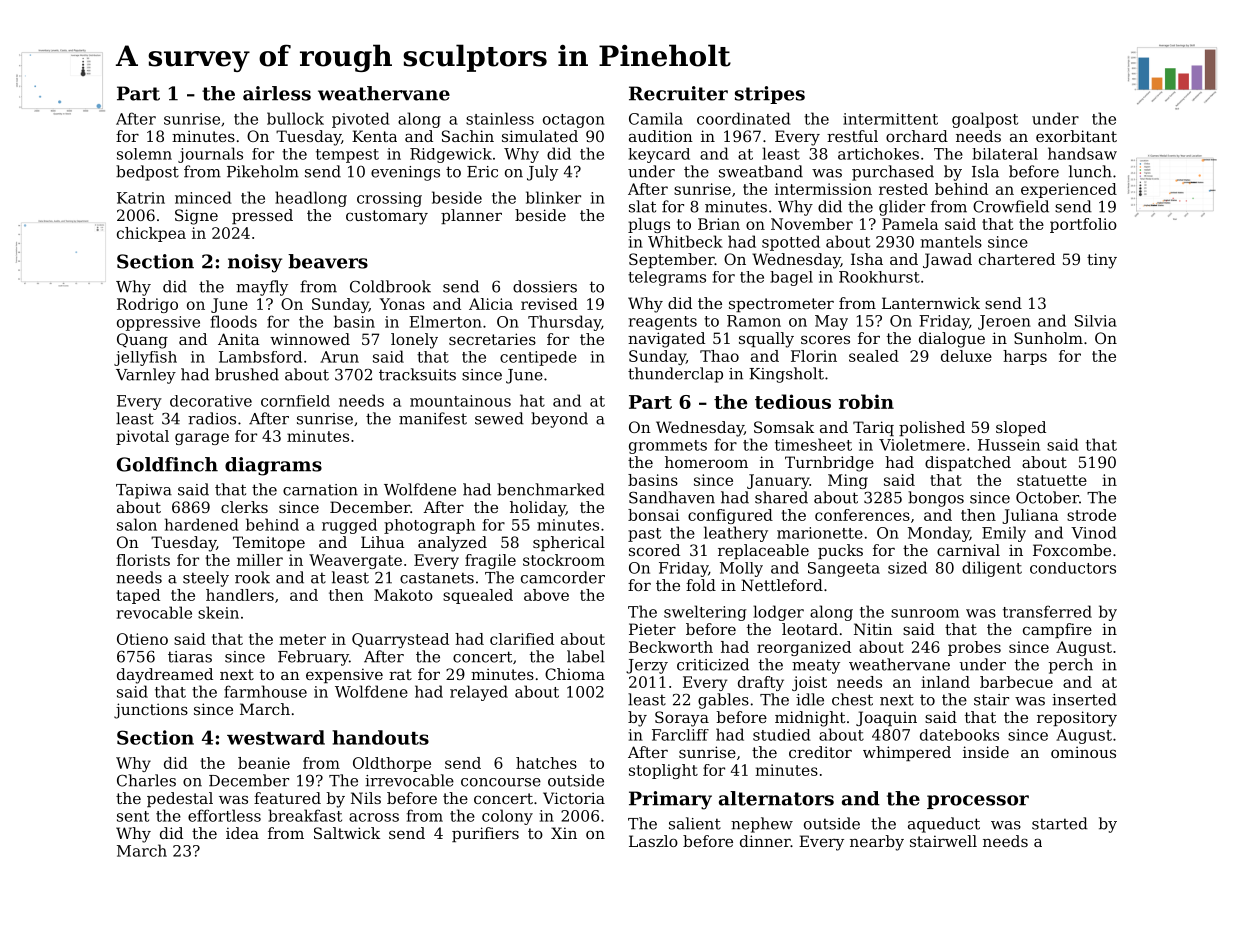 The image size is (1233, 952). Describe the element at coordinates (262, 288) in the page. I see `mayfly` at that location.
